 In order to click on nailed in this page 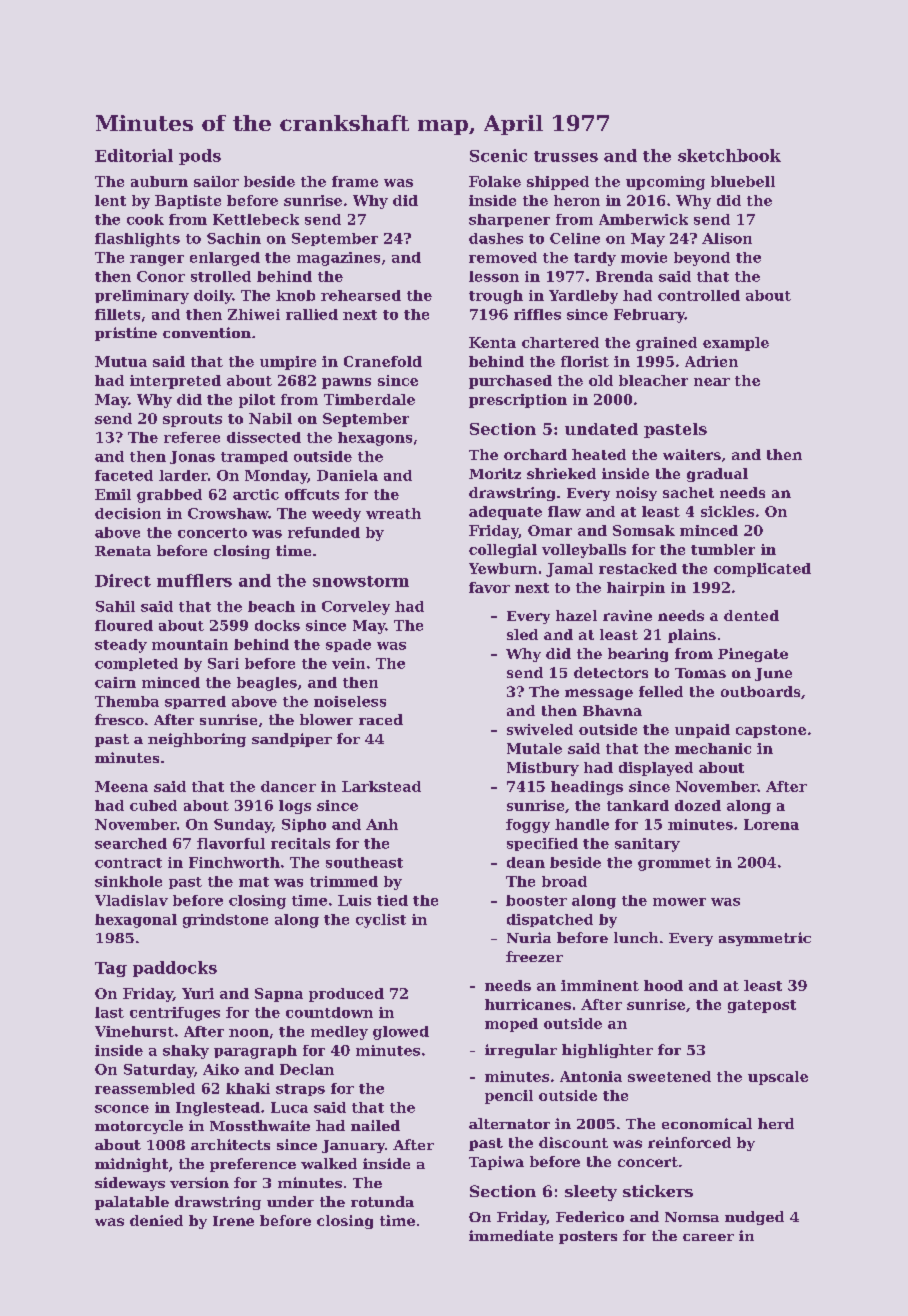, I will do `click(375, 1125)`.
